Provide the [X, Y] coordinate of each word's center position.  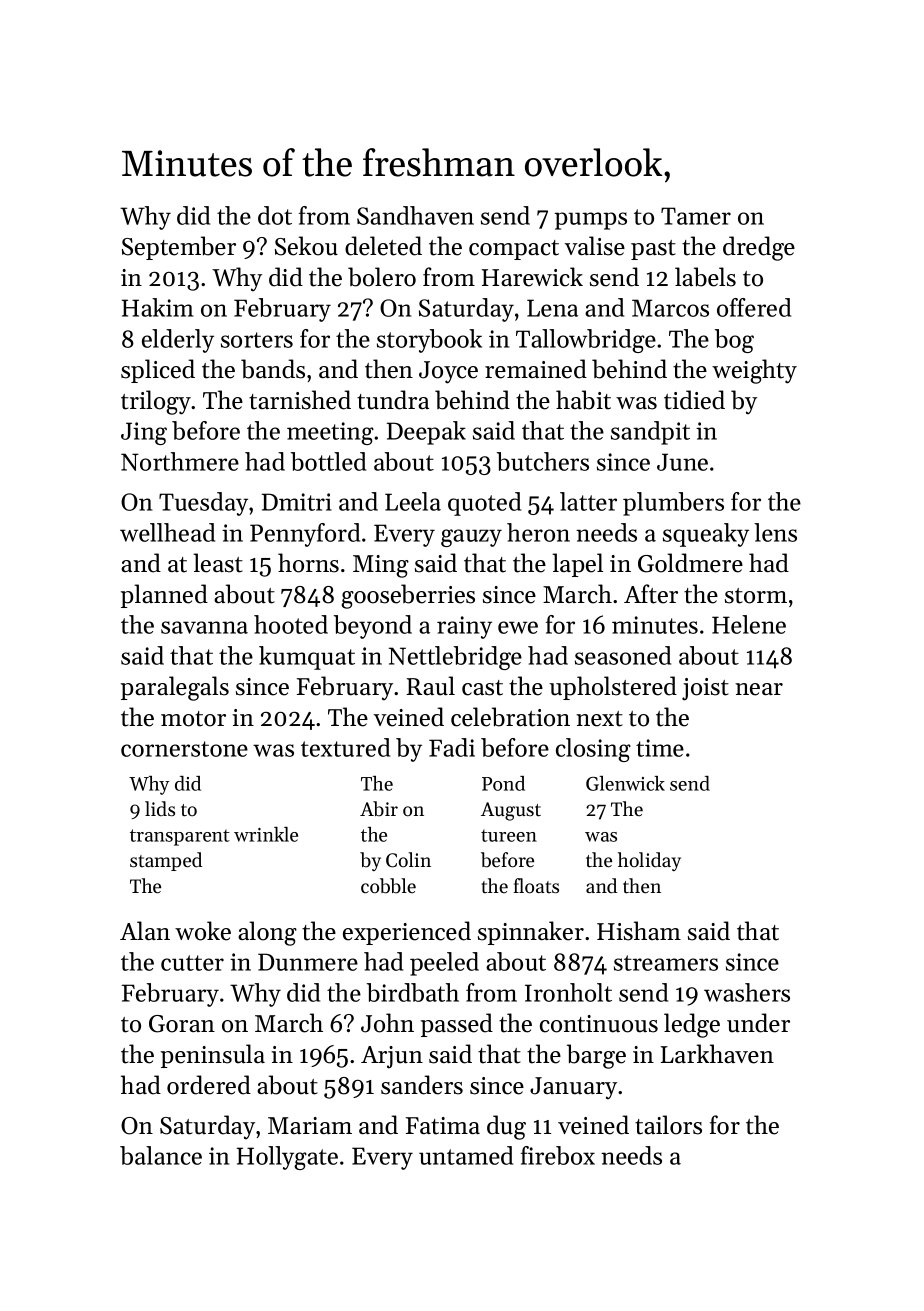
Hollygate [287, 1158]
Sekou [306, 246]
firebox [558, 1155]
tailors [668, 1125]
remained [536, 369]
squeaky [706, 535]
